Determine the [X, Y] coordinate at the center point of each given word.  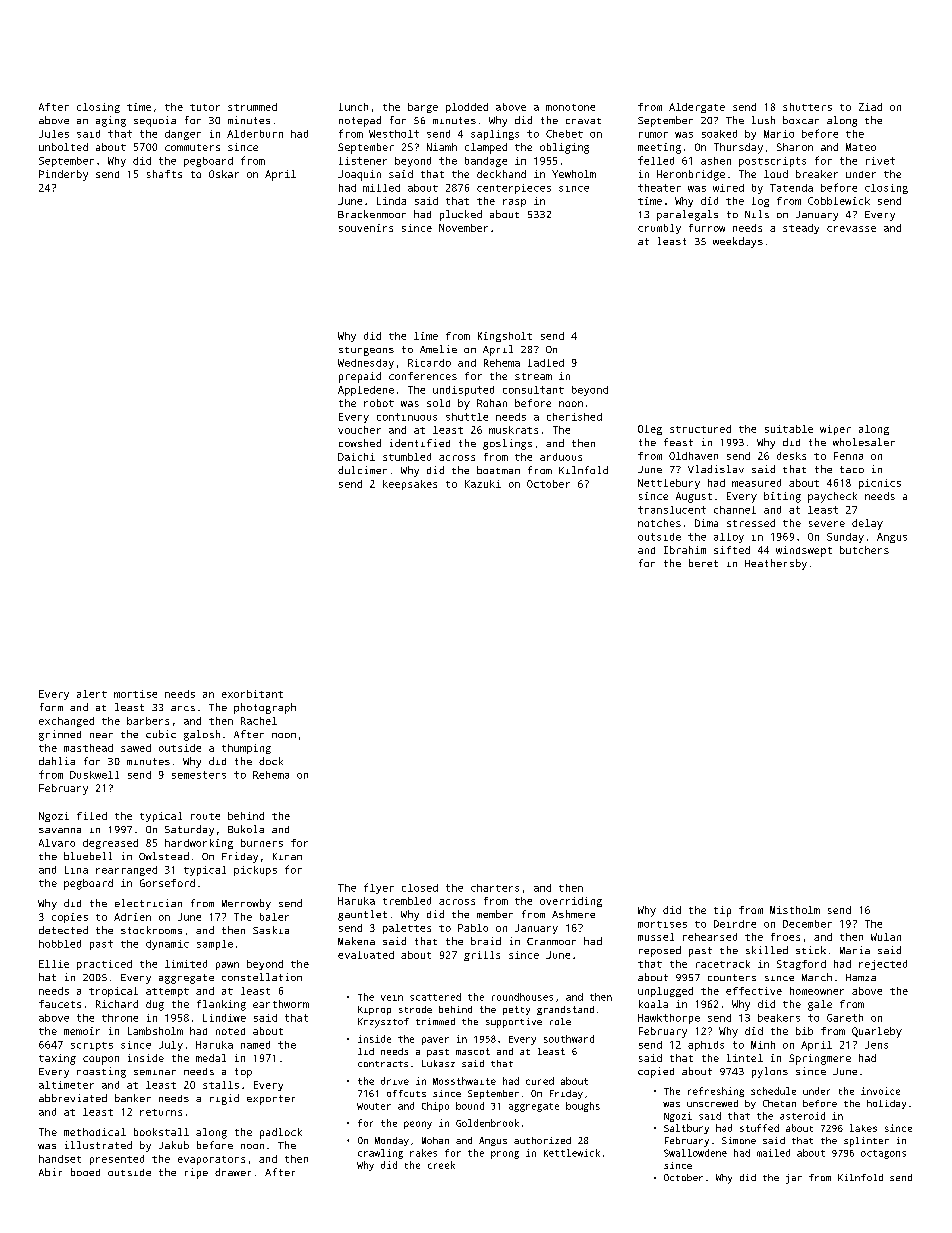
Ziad [870, 107]
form [51, 707]
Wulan [886, 937]
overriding [571, 902]
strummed [252, 107]
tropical [113, 992]
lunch [353, 107]
